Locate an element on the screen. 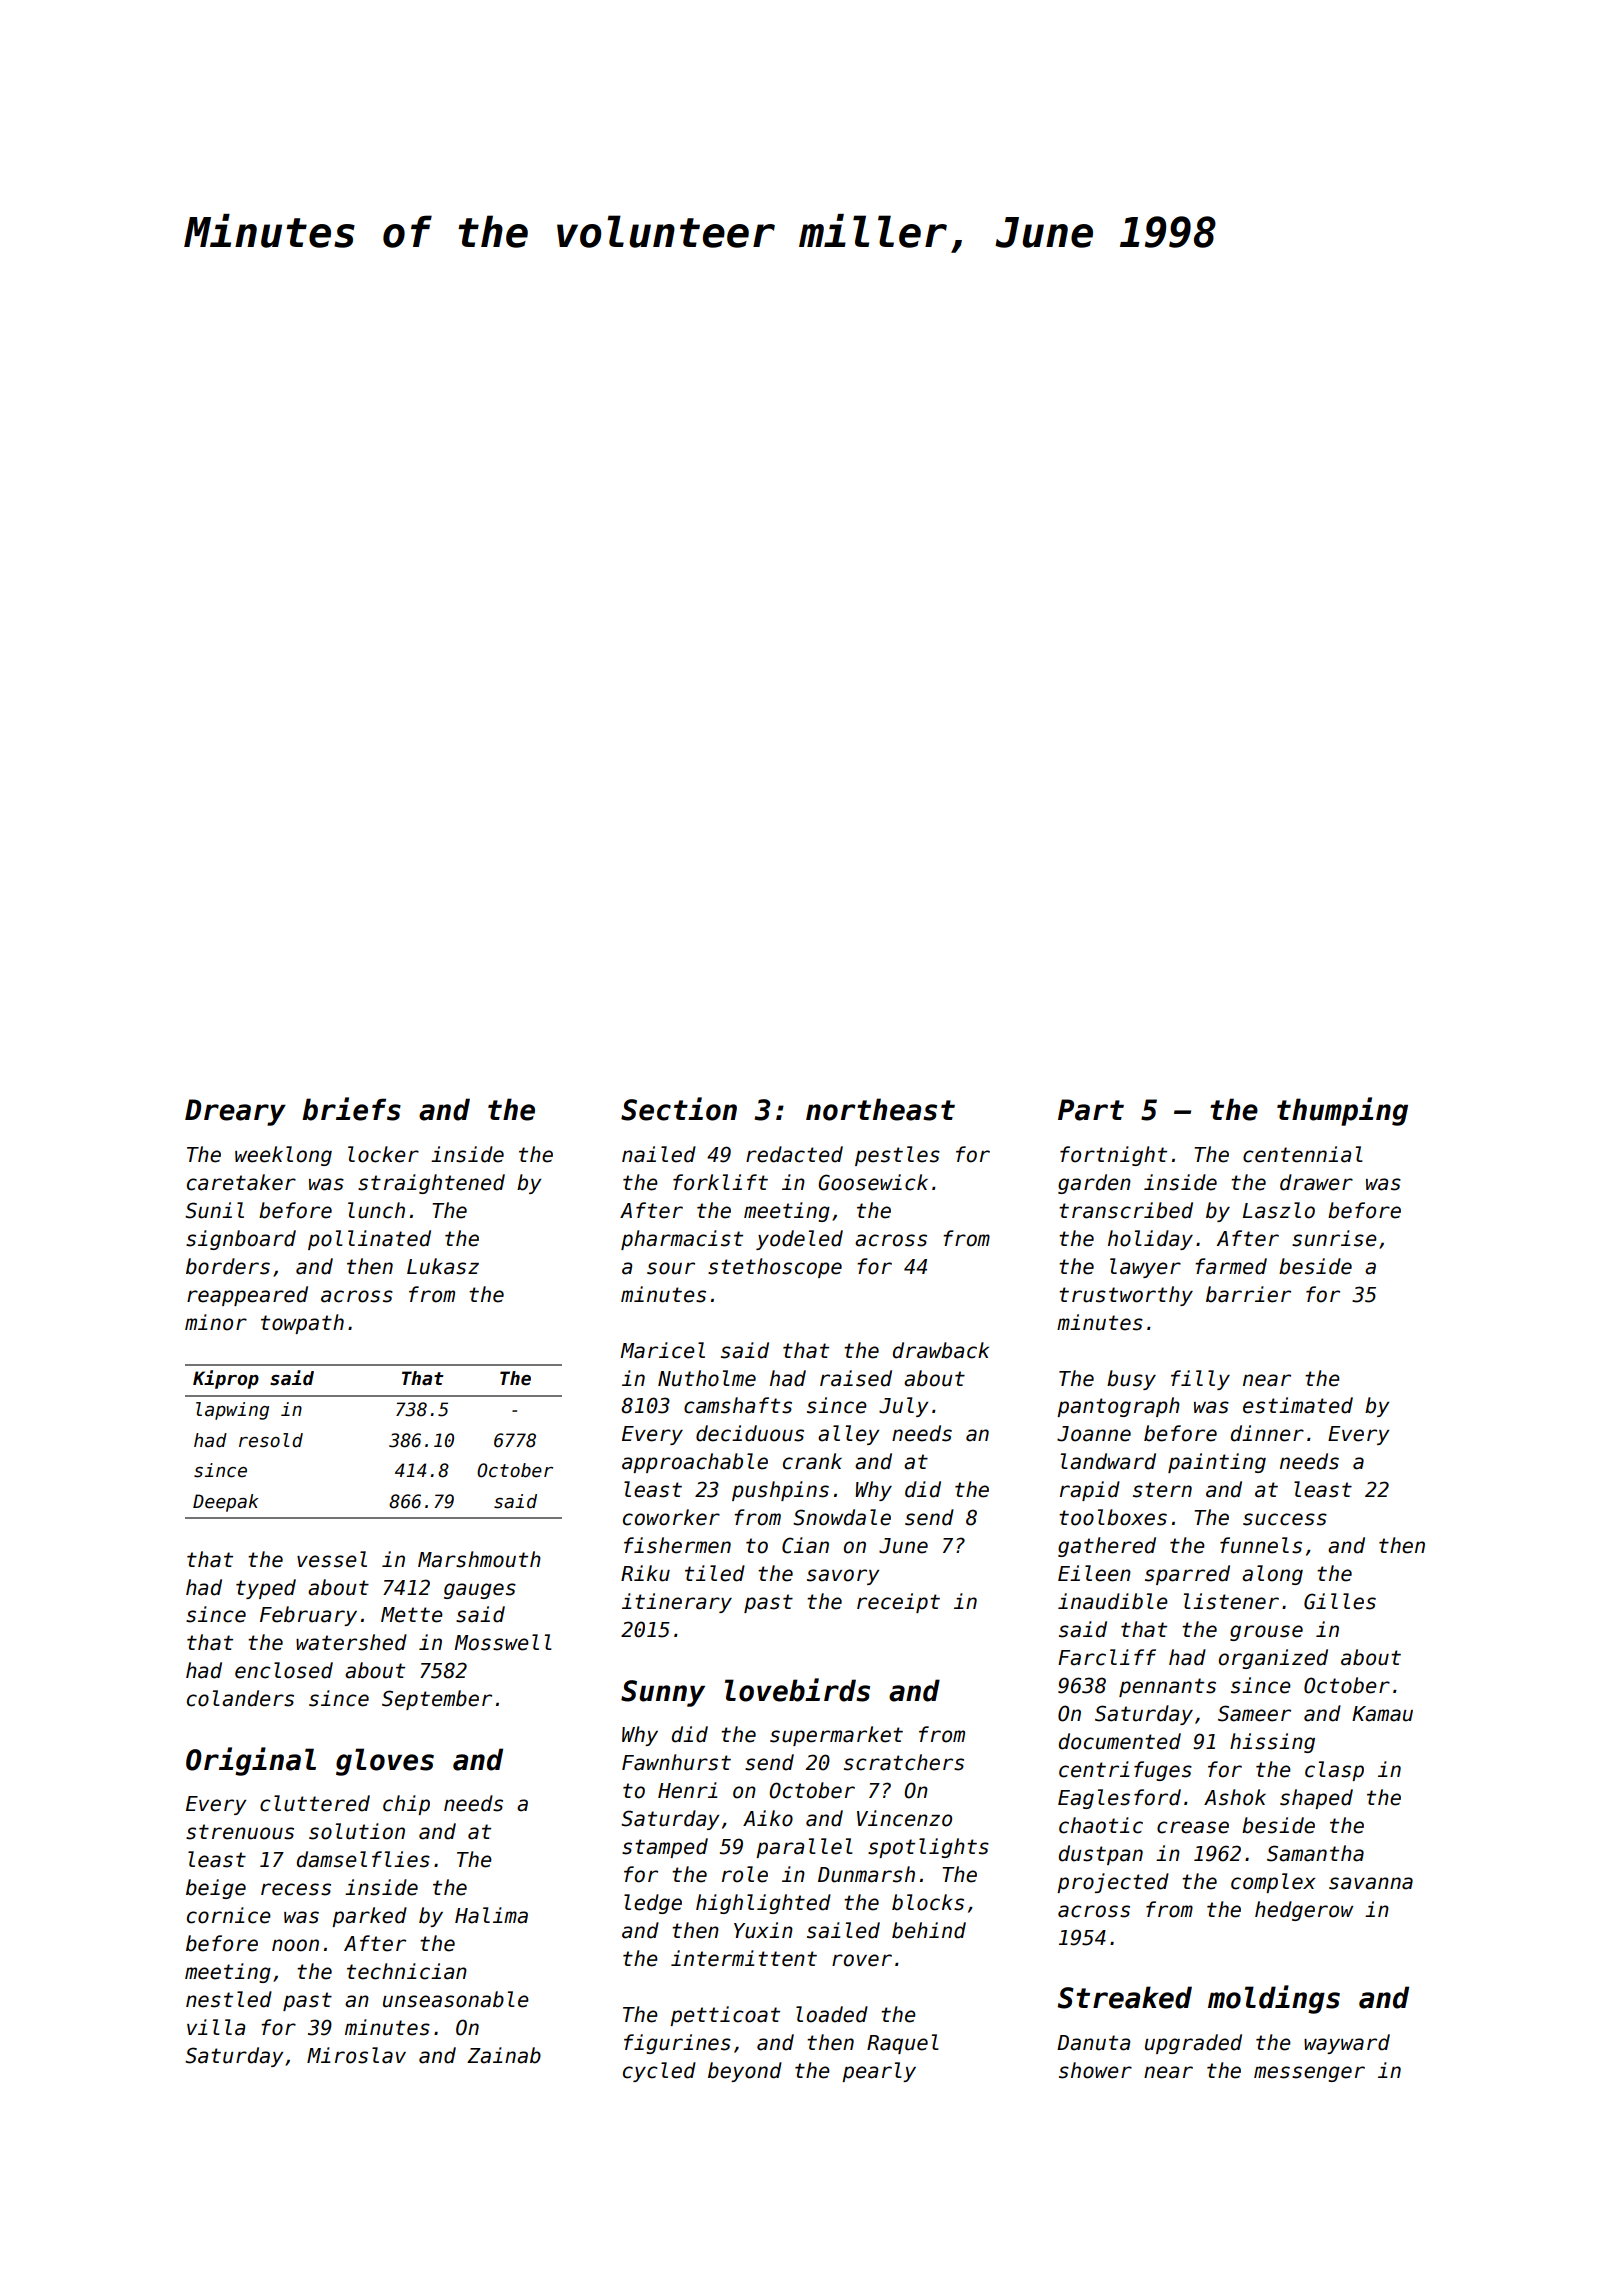  shaped is located at coordinates (1316, 1799).
